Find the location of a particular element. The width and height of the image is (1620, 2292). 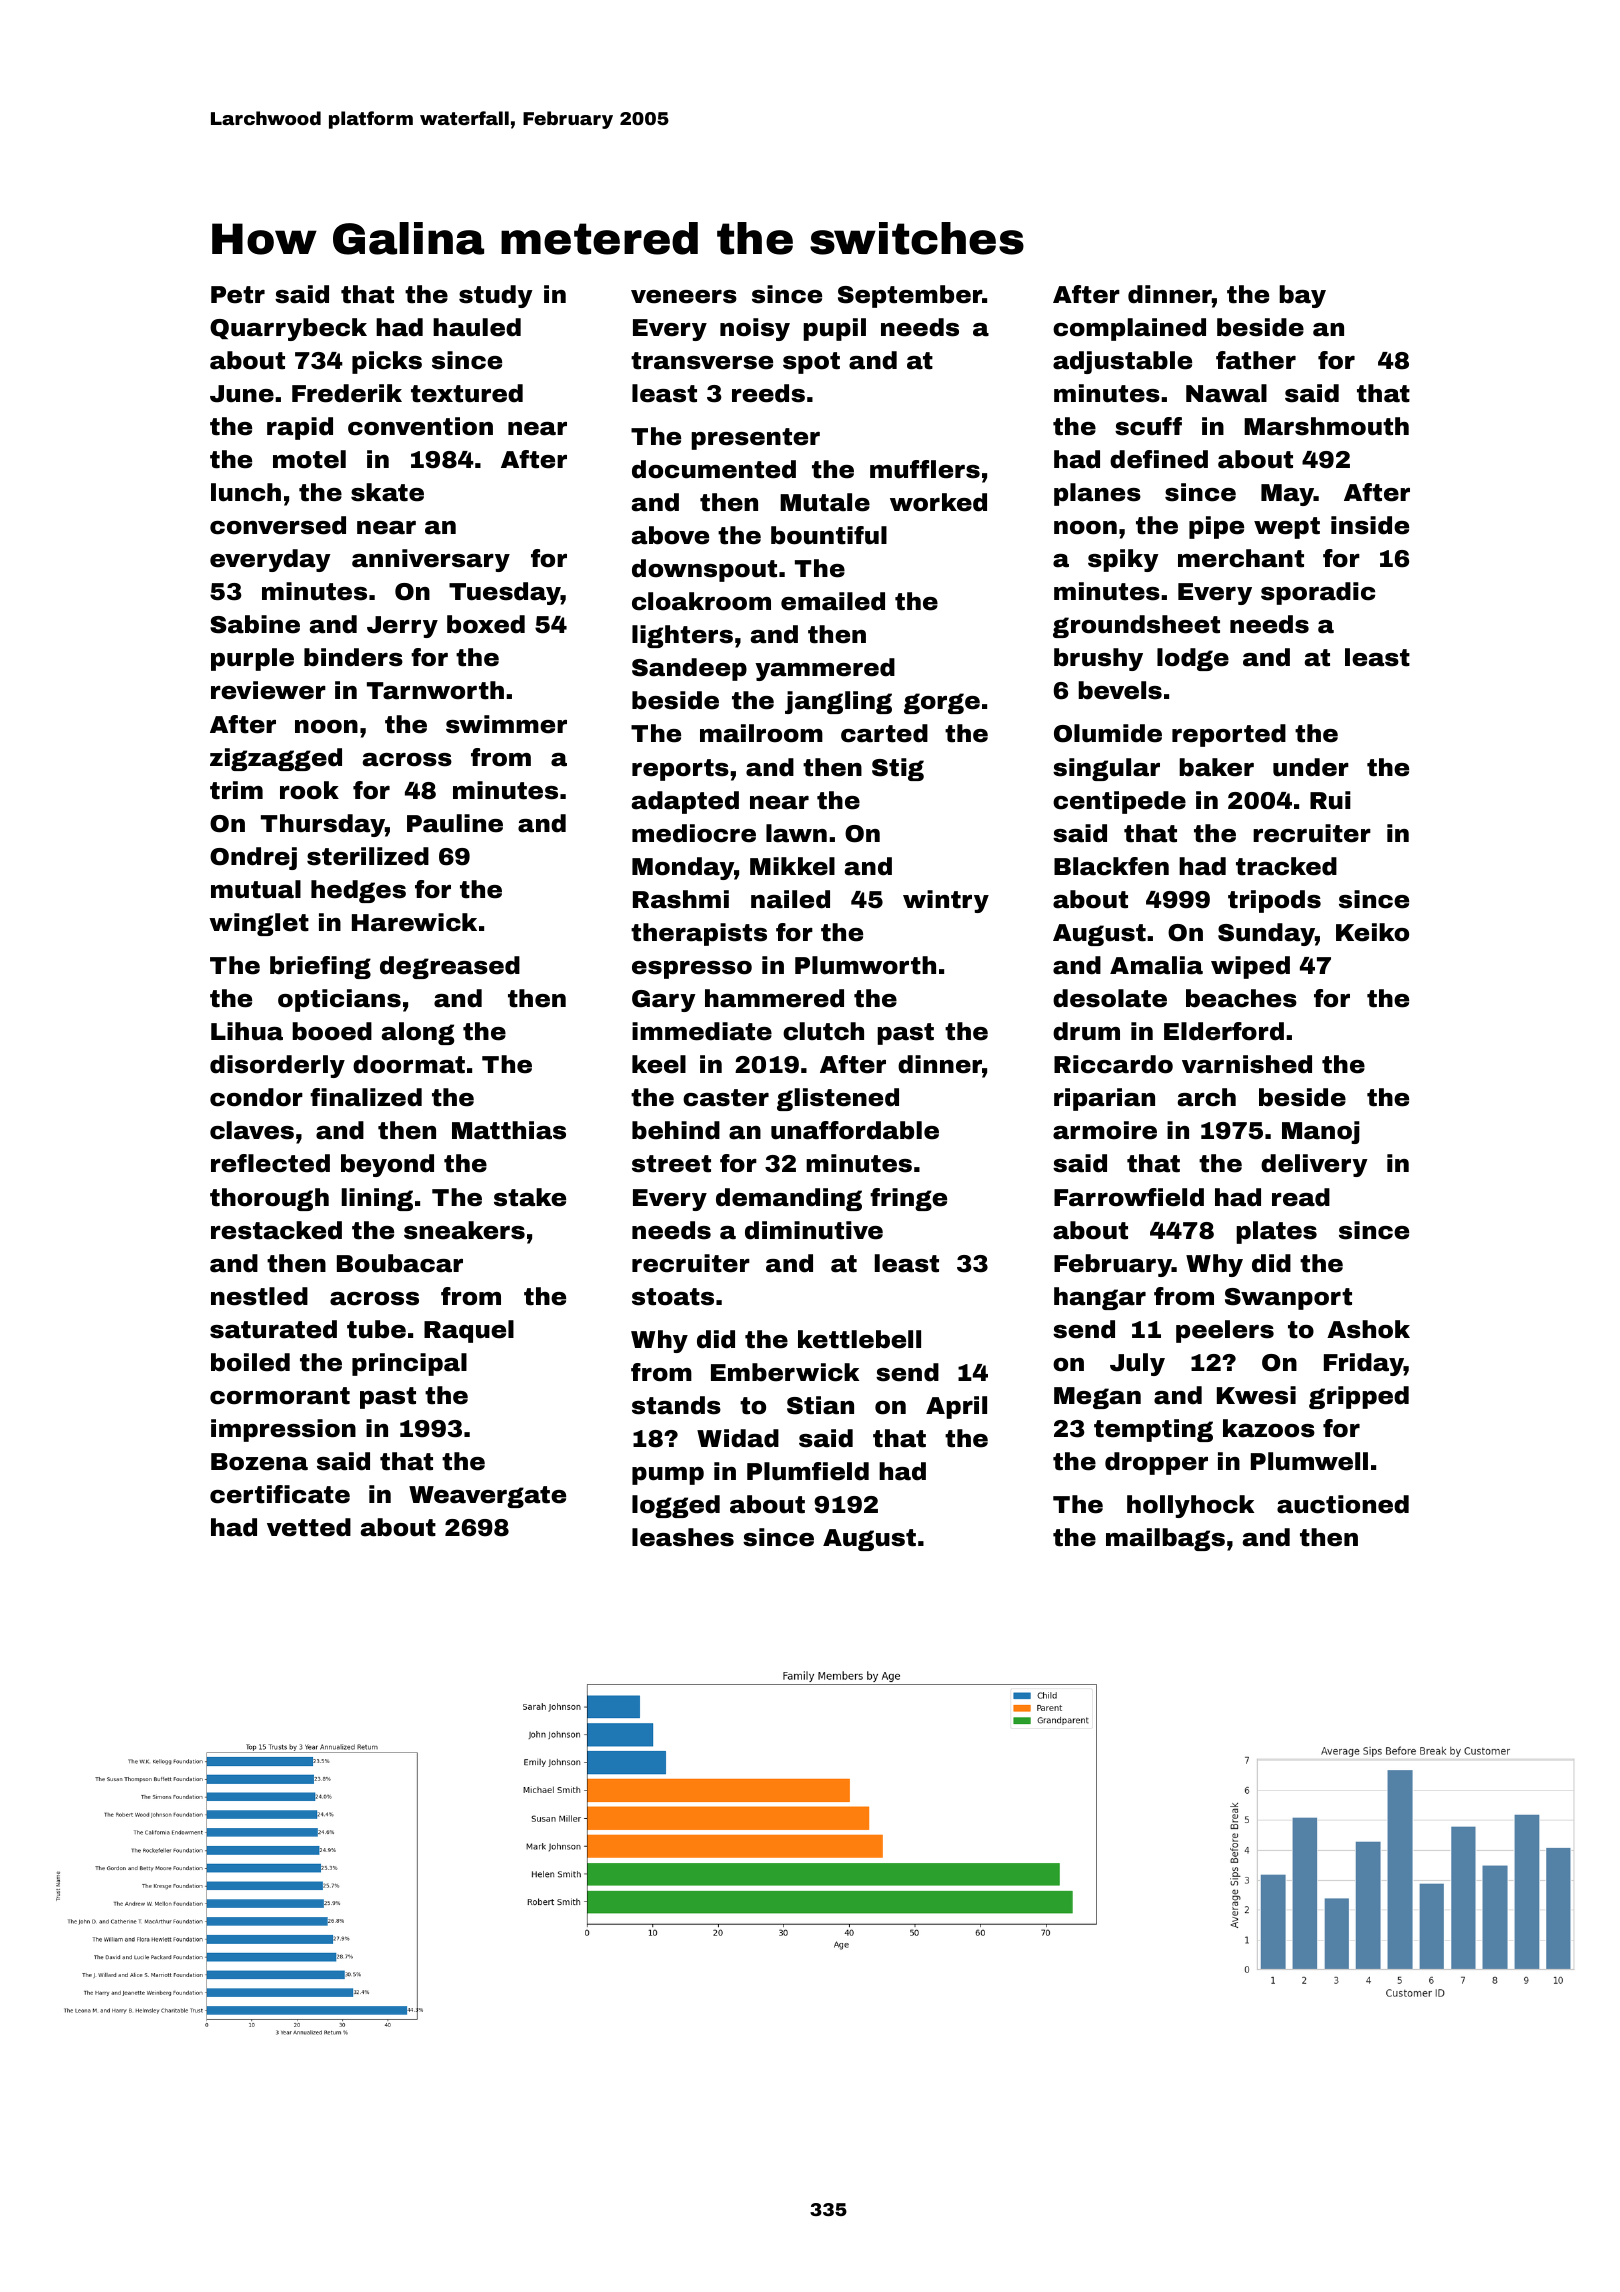

noisy is located at coordinates (755, 329).
